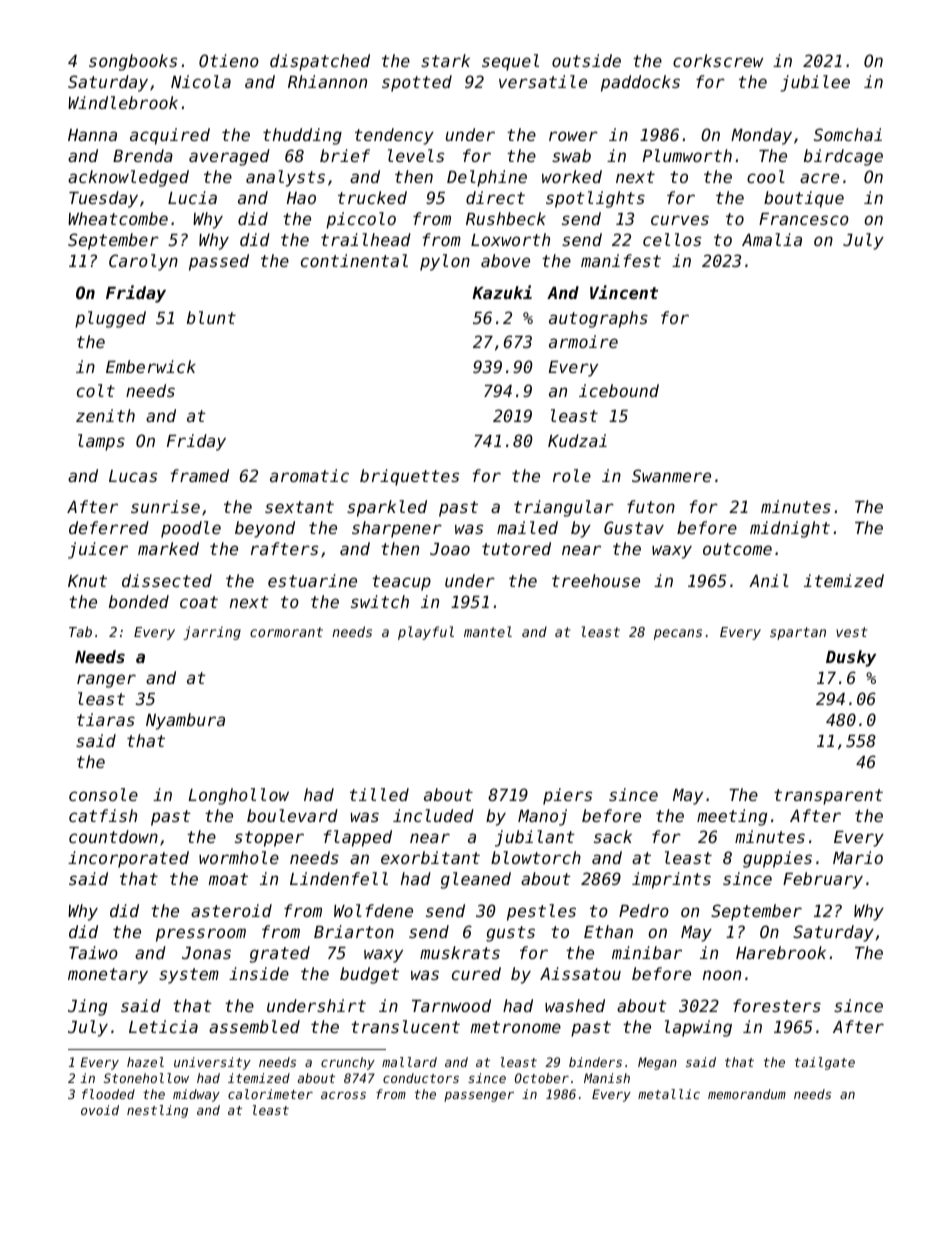 The image size is (952, 1233). Describe the element at coordinates (426, 633) in the document. I see `playful` at that location.
